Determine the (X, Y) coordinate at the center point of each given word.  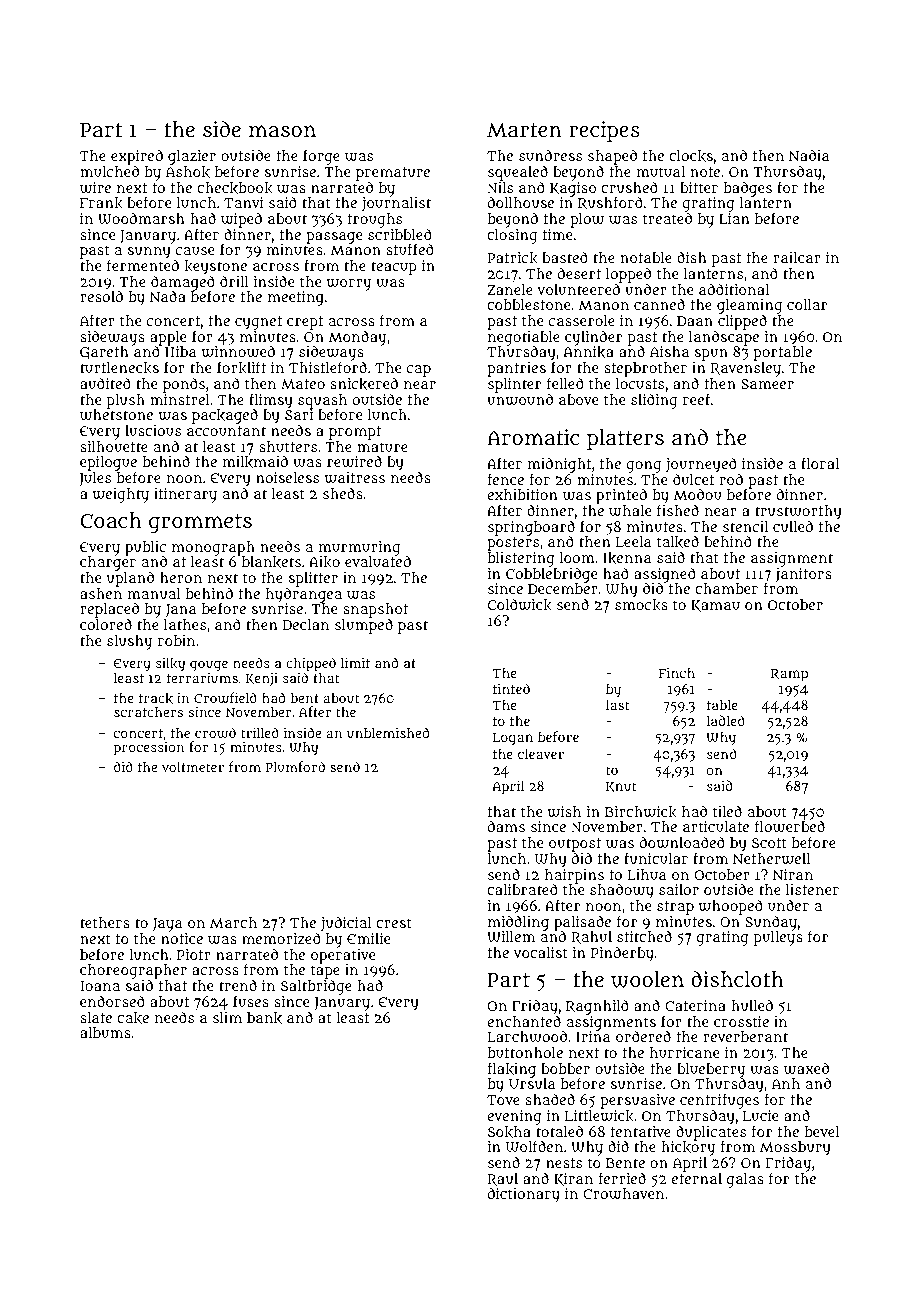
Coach (111, 520)
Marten (524, 130)
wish (564, 812)
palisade (582, 923)
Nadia (809, 155)
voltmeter (193, 767)
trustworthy (798, 512)
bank (264, 1018)
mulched (109, 171)
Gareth (104, 353)
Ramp (789, 675)
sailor (679, 889)
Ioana (100, 986)
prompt (355, 433)
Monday (357, 338)
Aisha (669, 351)
